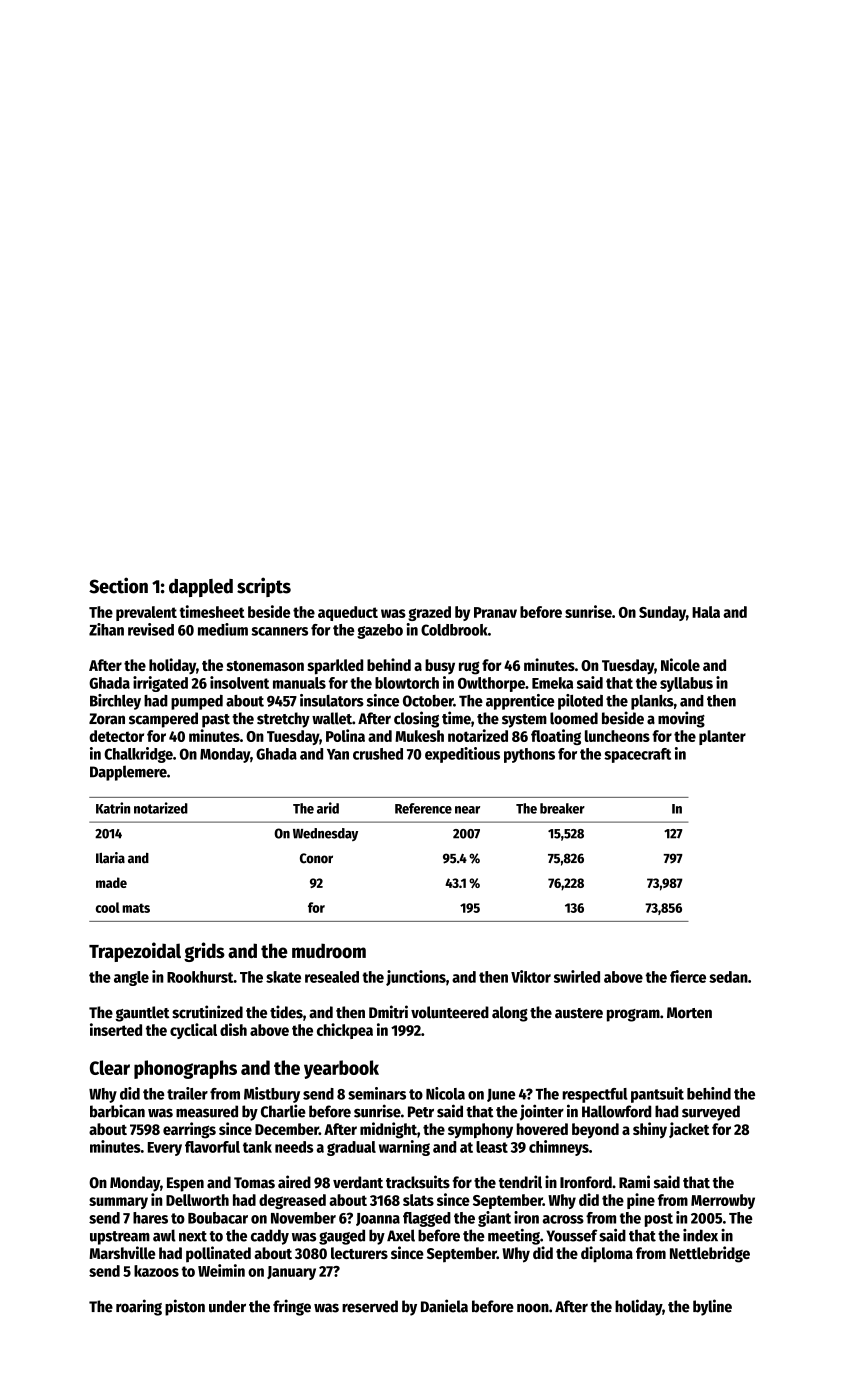 The image size is (849, 1400). Describe the element at coordinates (185, 1069) in the screenshot. I see `phonographs` at that location.
